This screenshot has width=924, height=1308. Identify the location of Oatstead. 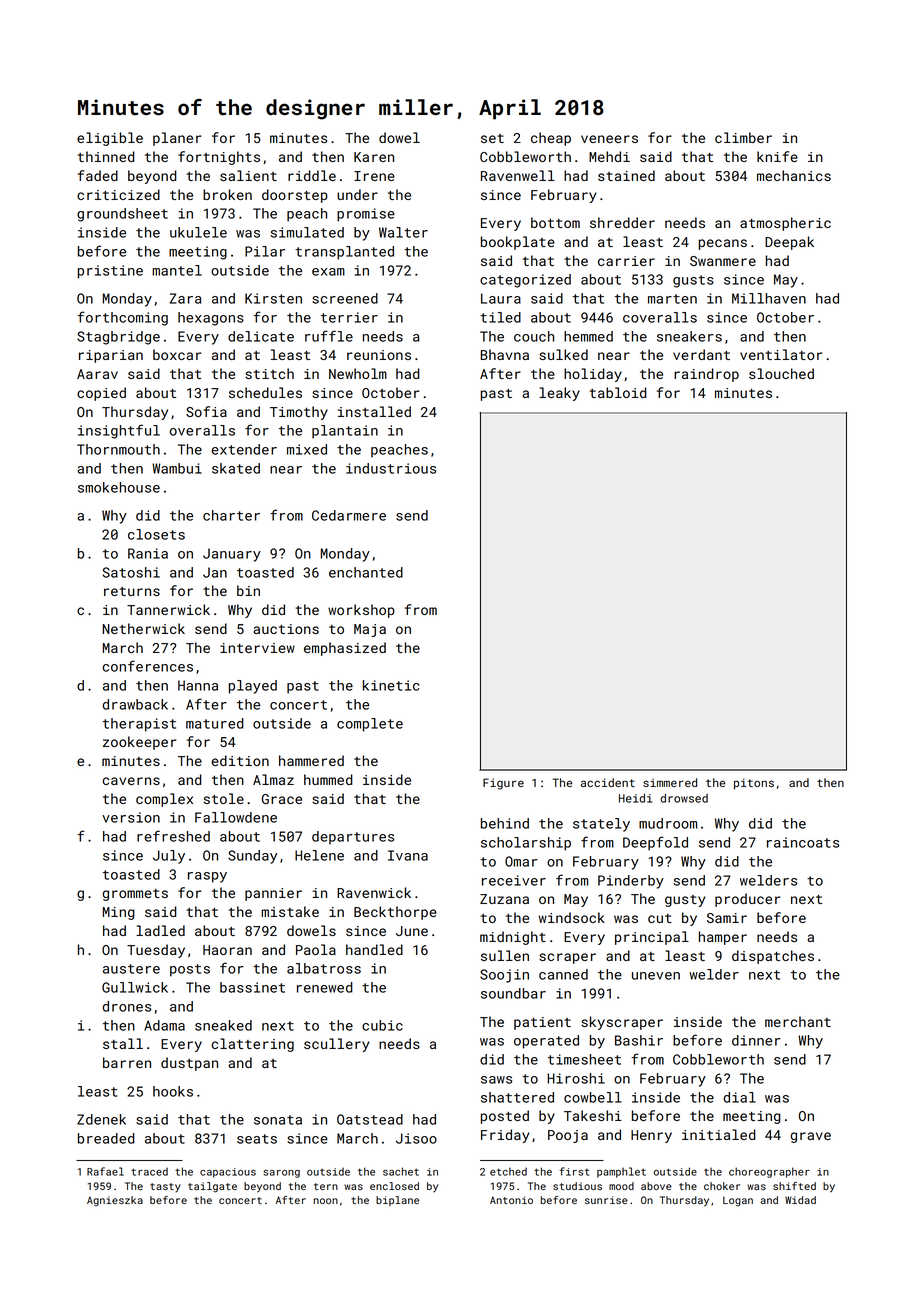
(370, 1119).
